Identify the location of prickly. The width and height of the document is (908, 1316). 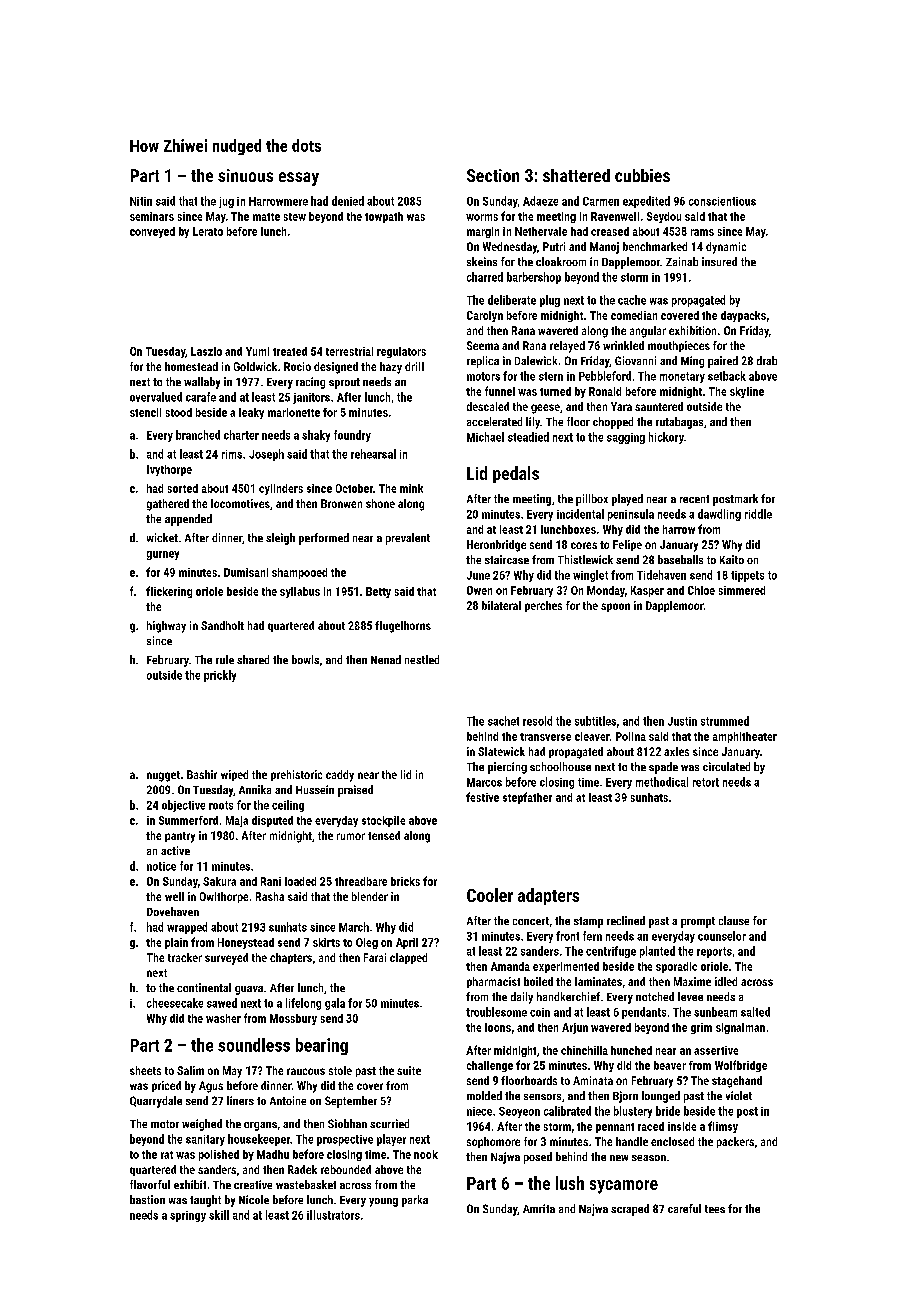
(220, 676).
